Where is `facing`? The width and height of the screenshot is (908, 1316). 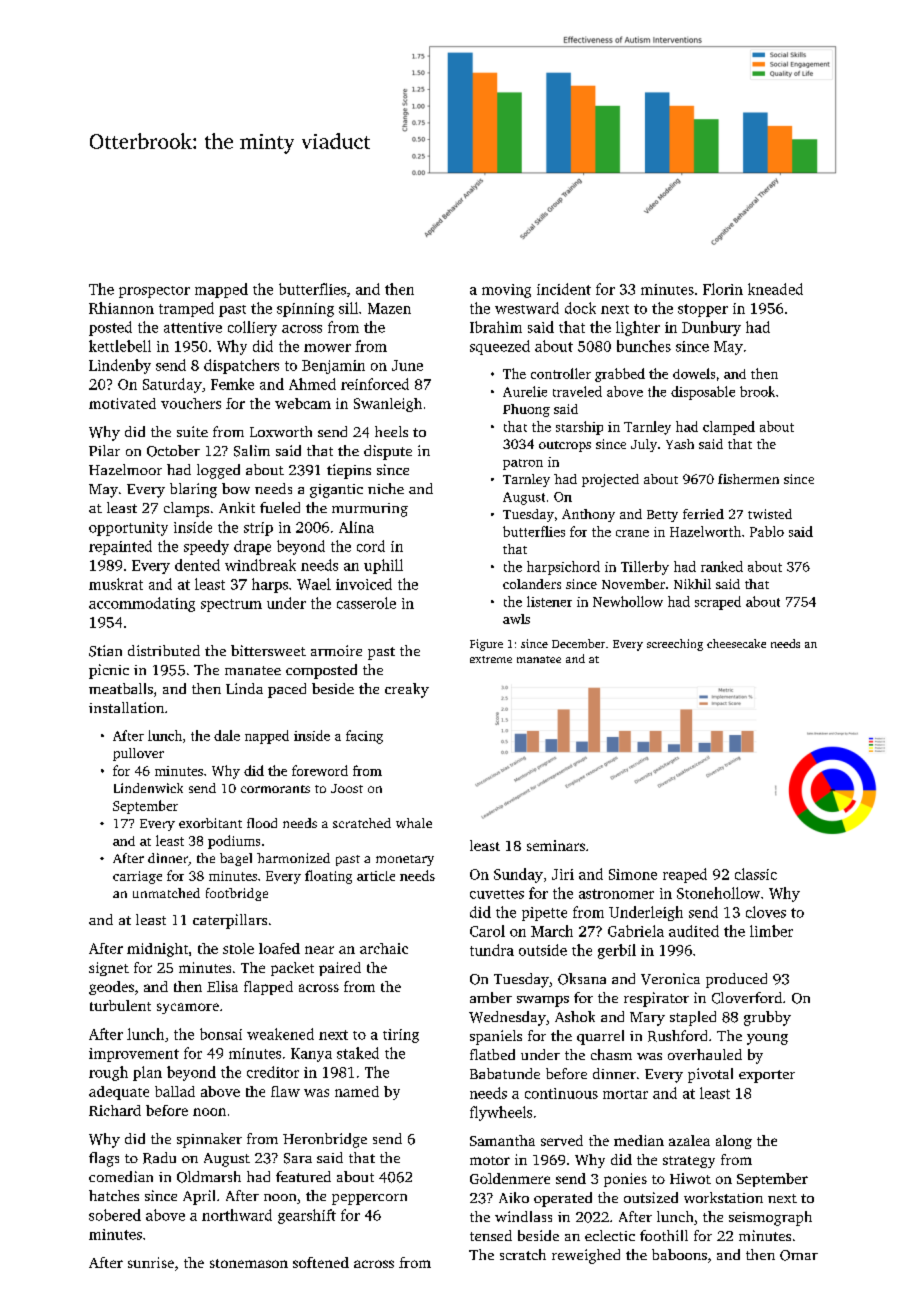 facing is located at coordinates (364, 737).
